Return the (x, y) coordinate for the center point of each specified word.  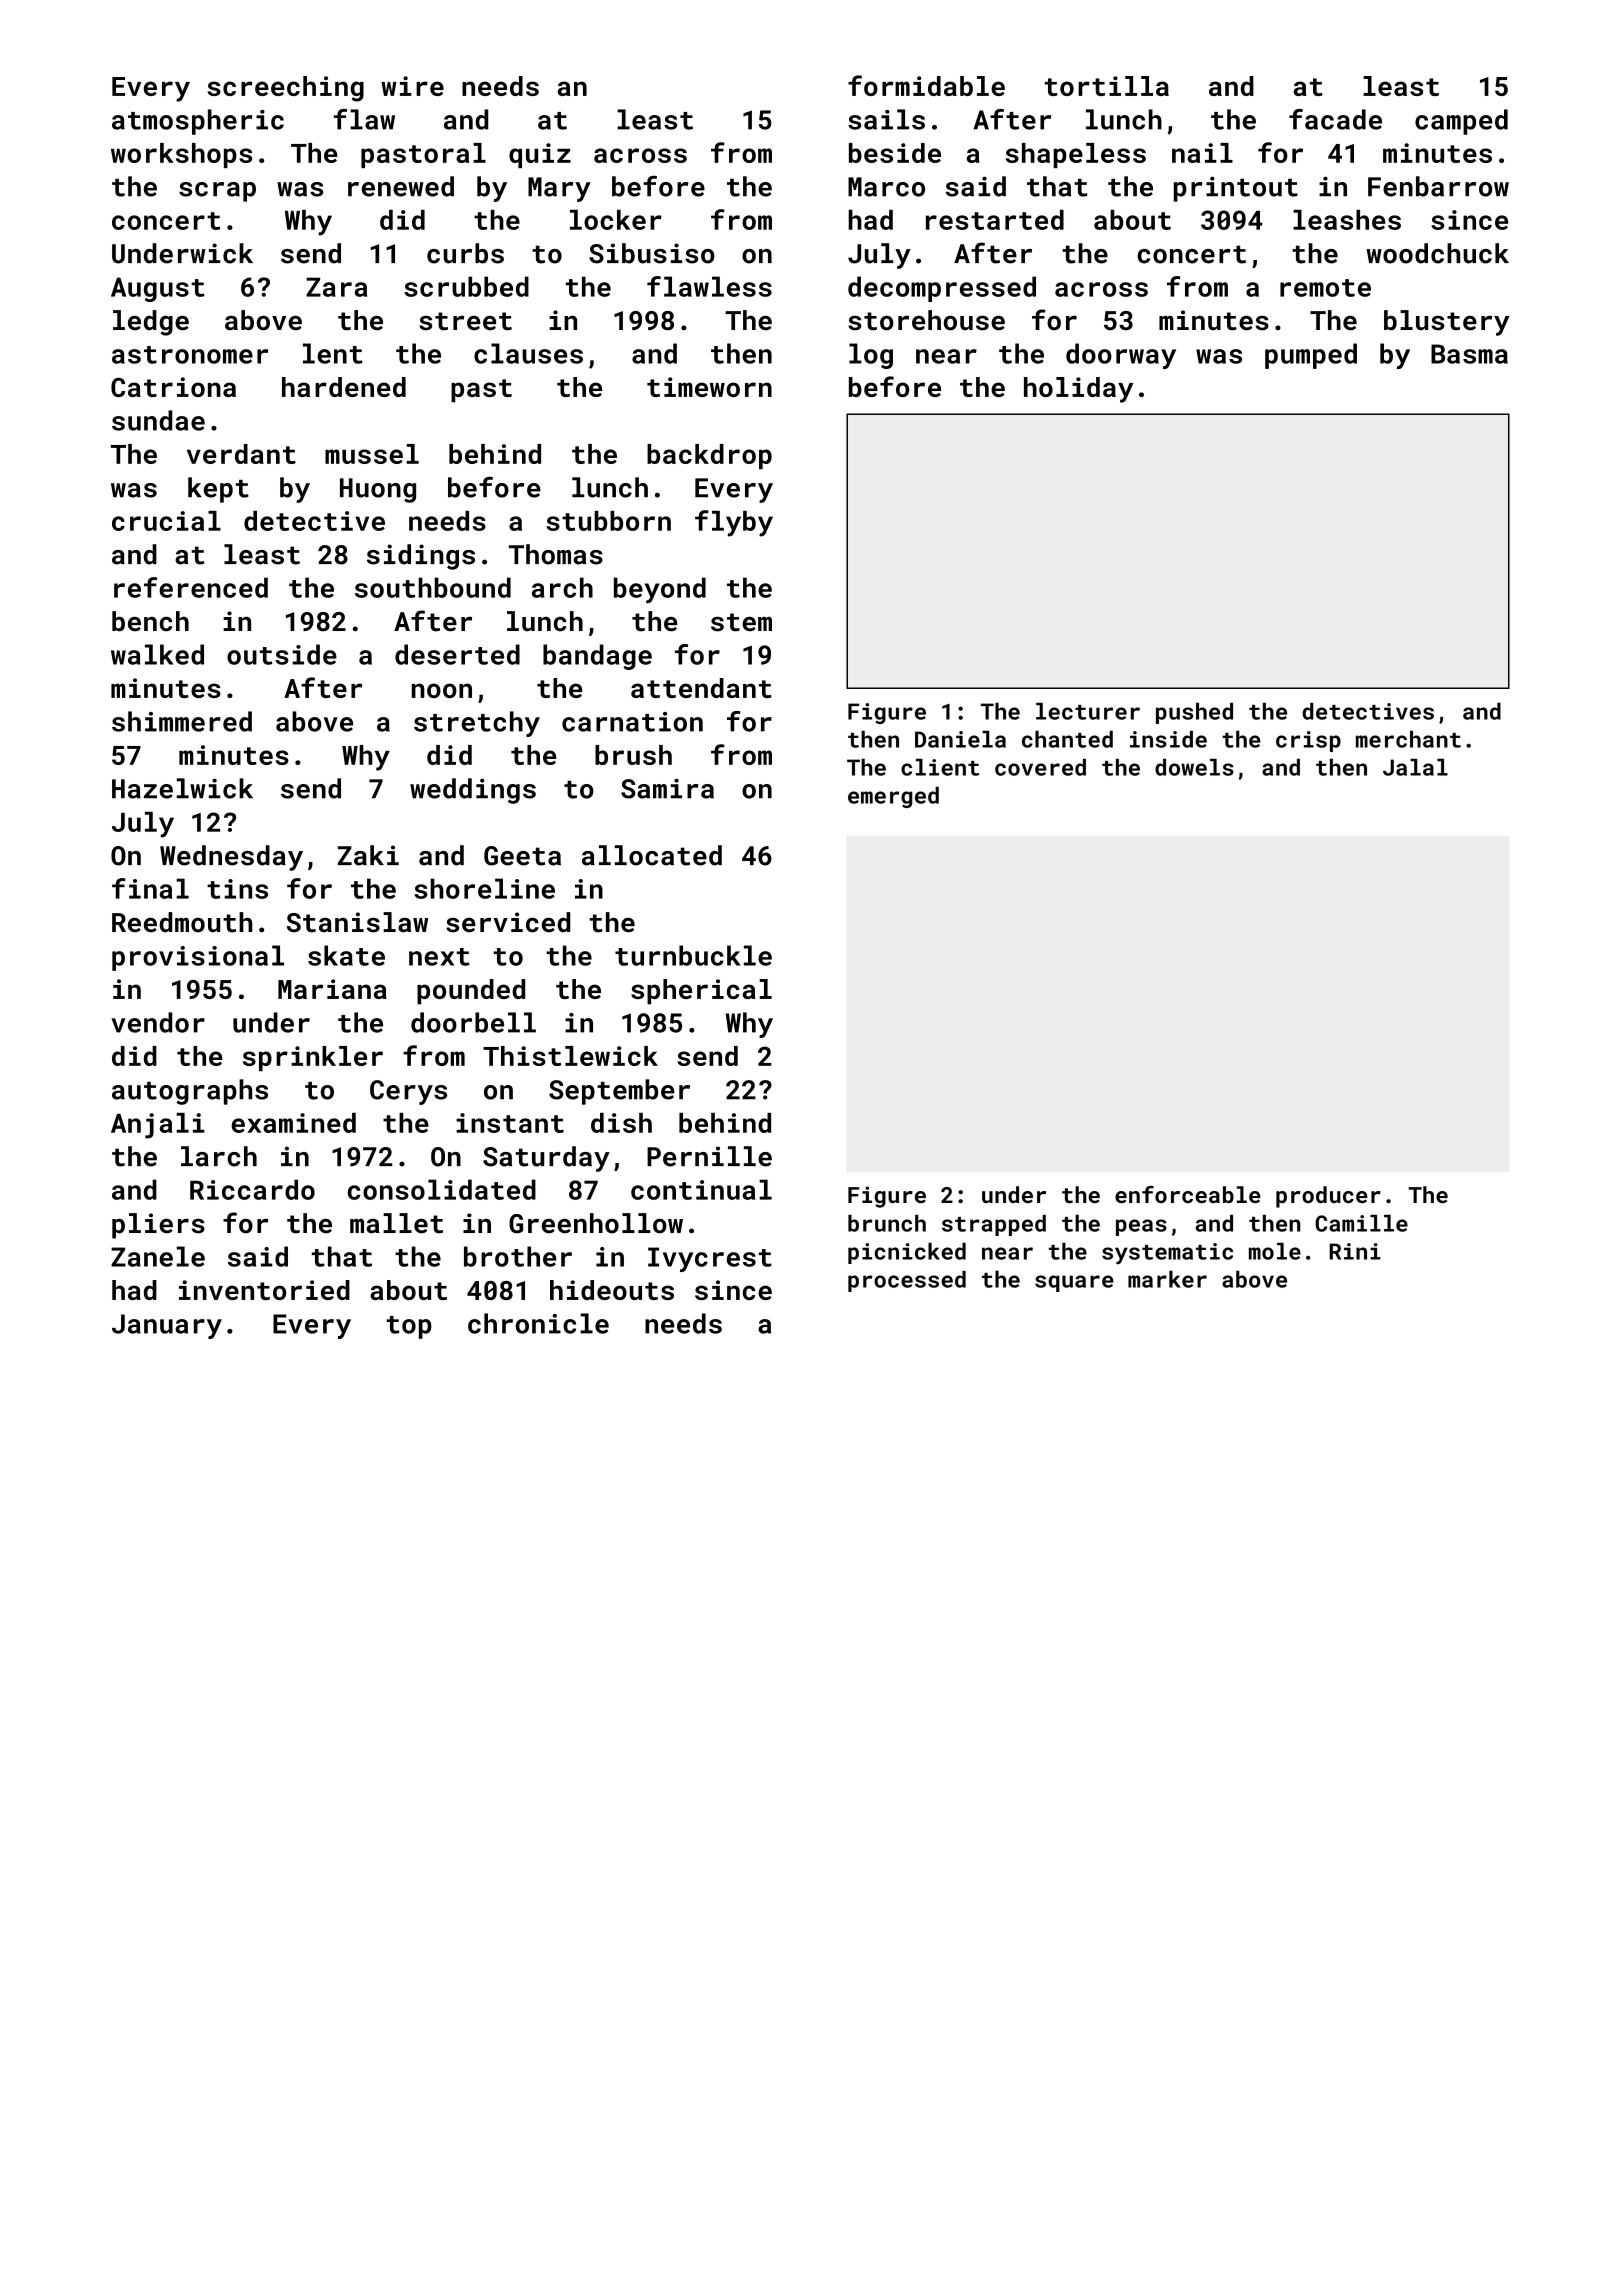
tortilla (1106, 86)
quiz (540, 155)
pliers (158, 1226)
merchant (1408, 739)
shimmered (182, 721)
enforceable (1188, 1194)
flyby (734, 523)
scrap (217, 192)
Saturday (546, 1159)
